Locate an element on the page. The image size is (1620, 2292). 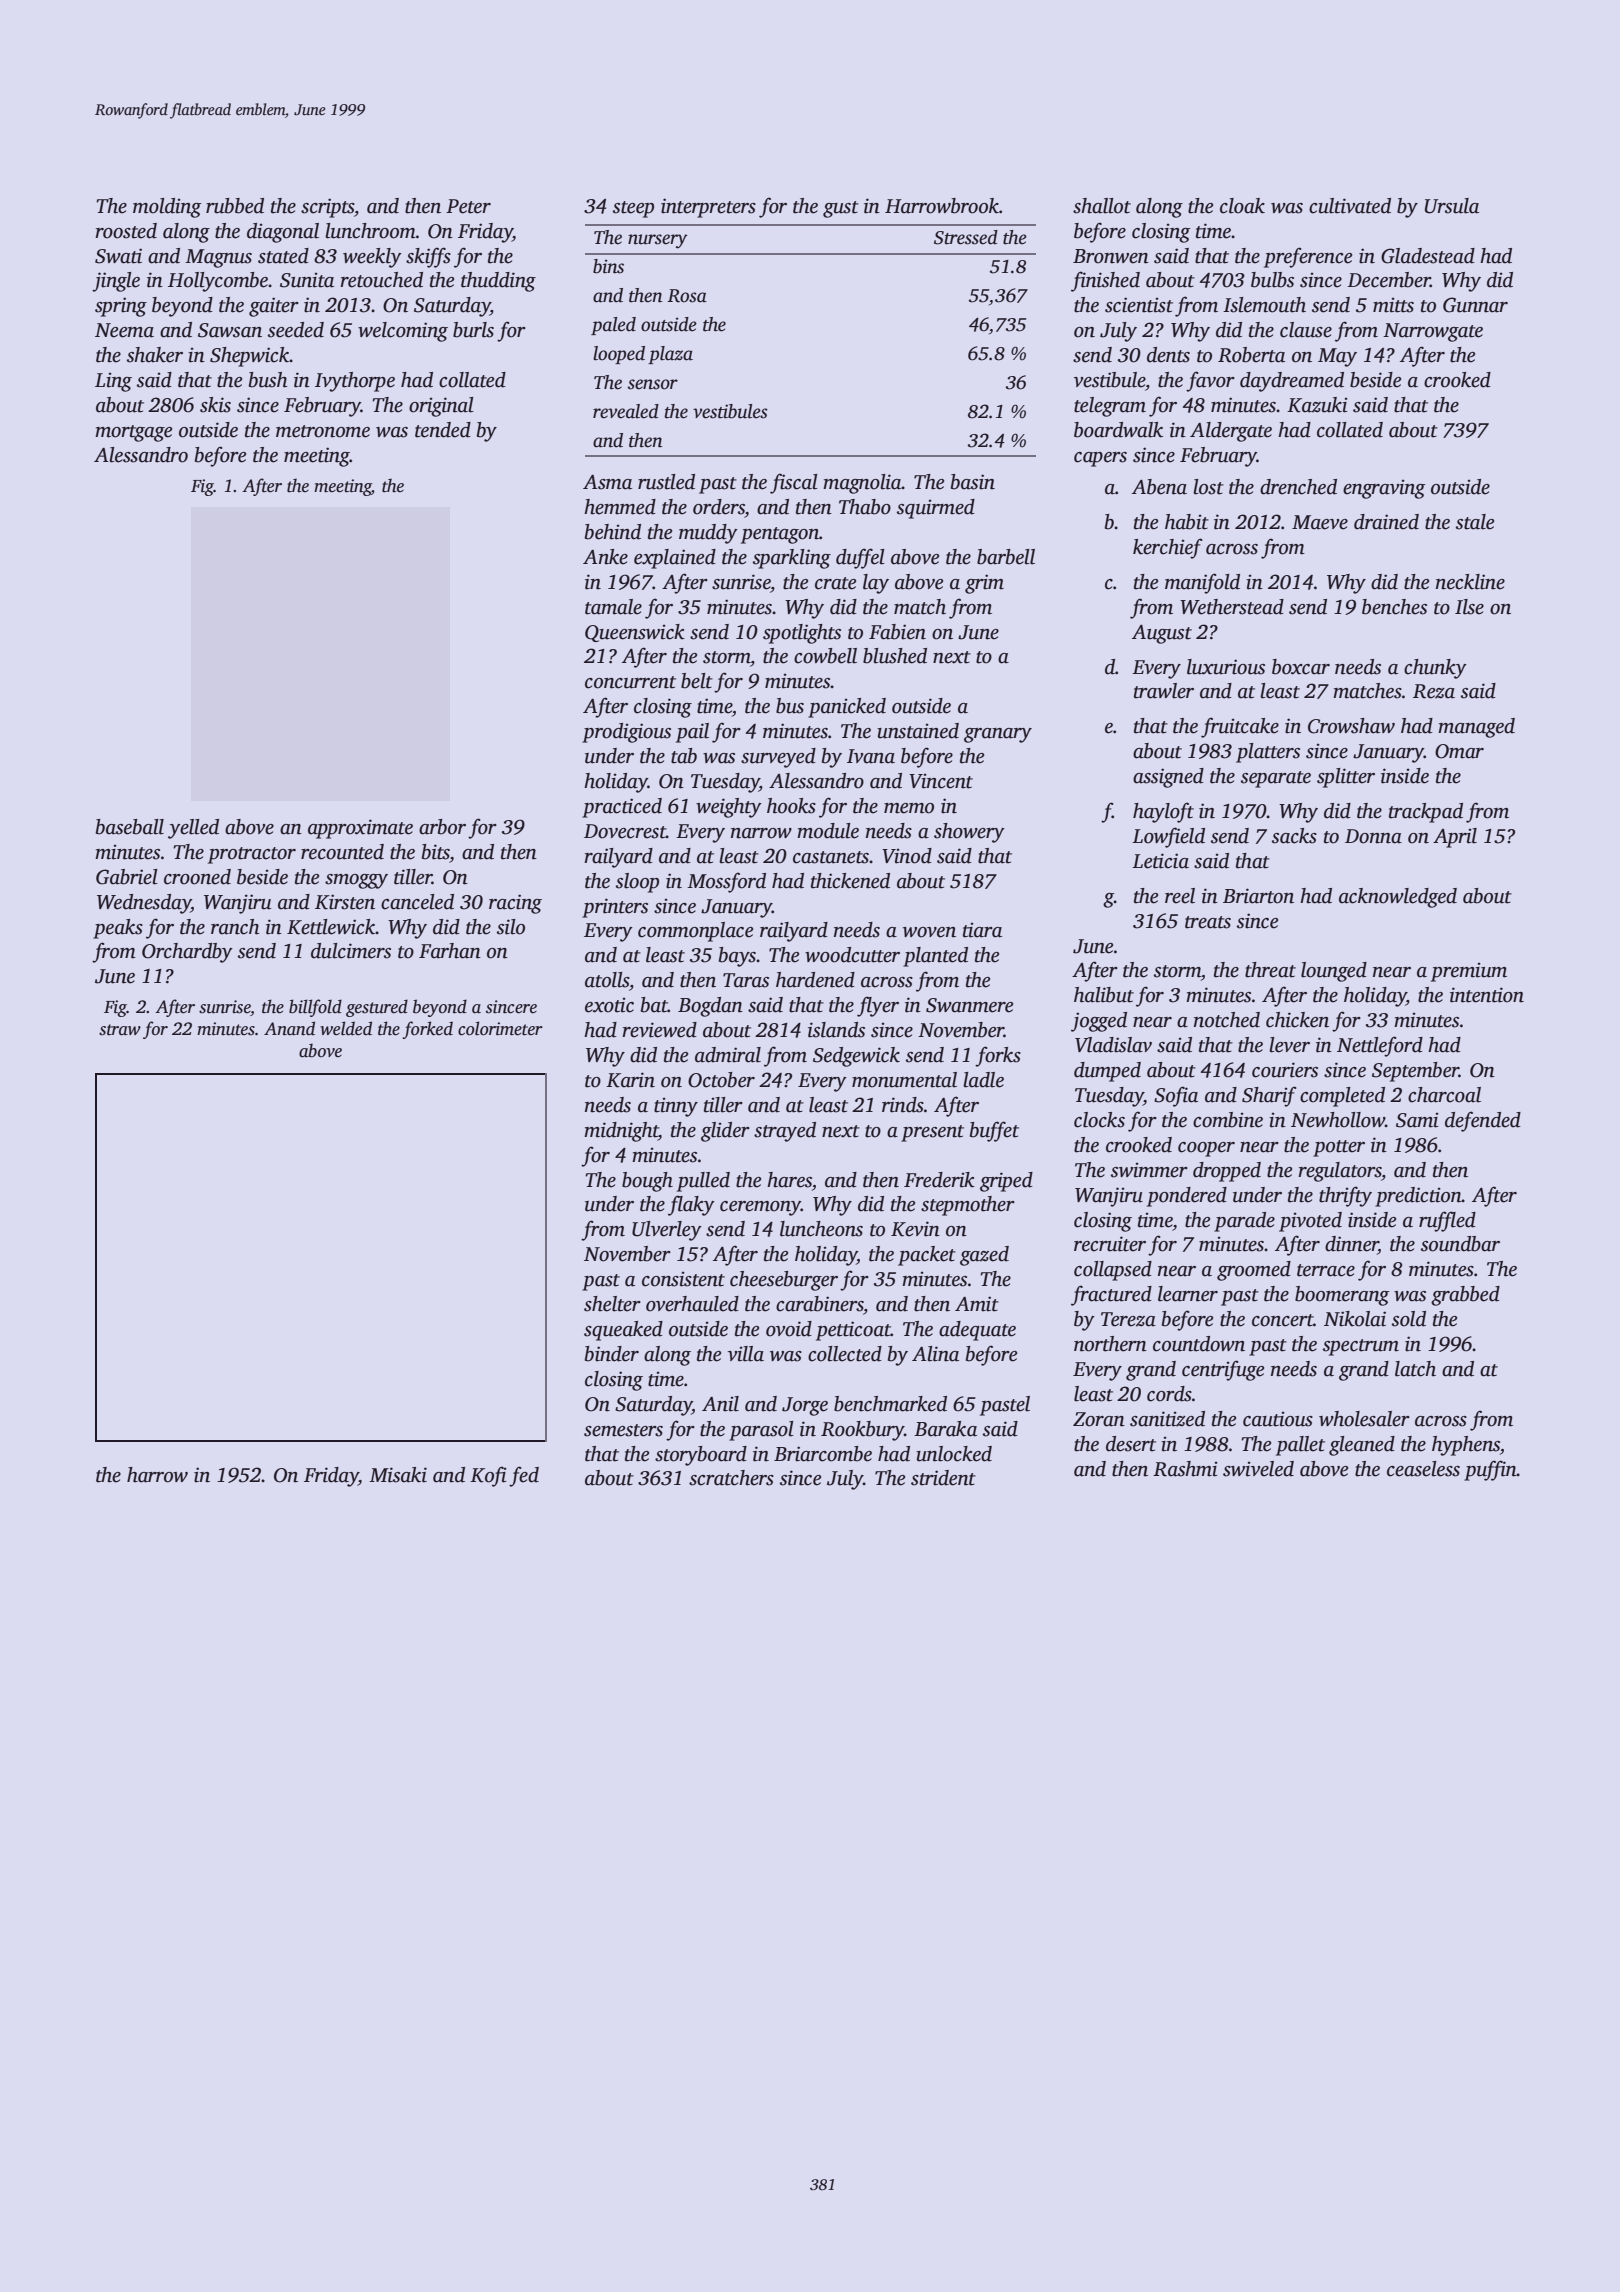
bins is located at coordinates (608, 266).
